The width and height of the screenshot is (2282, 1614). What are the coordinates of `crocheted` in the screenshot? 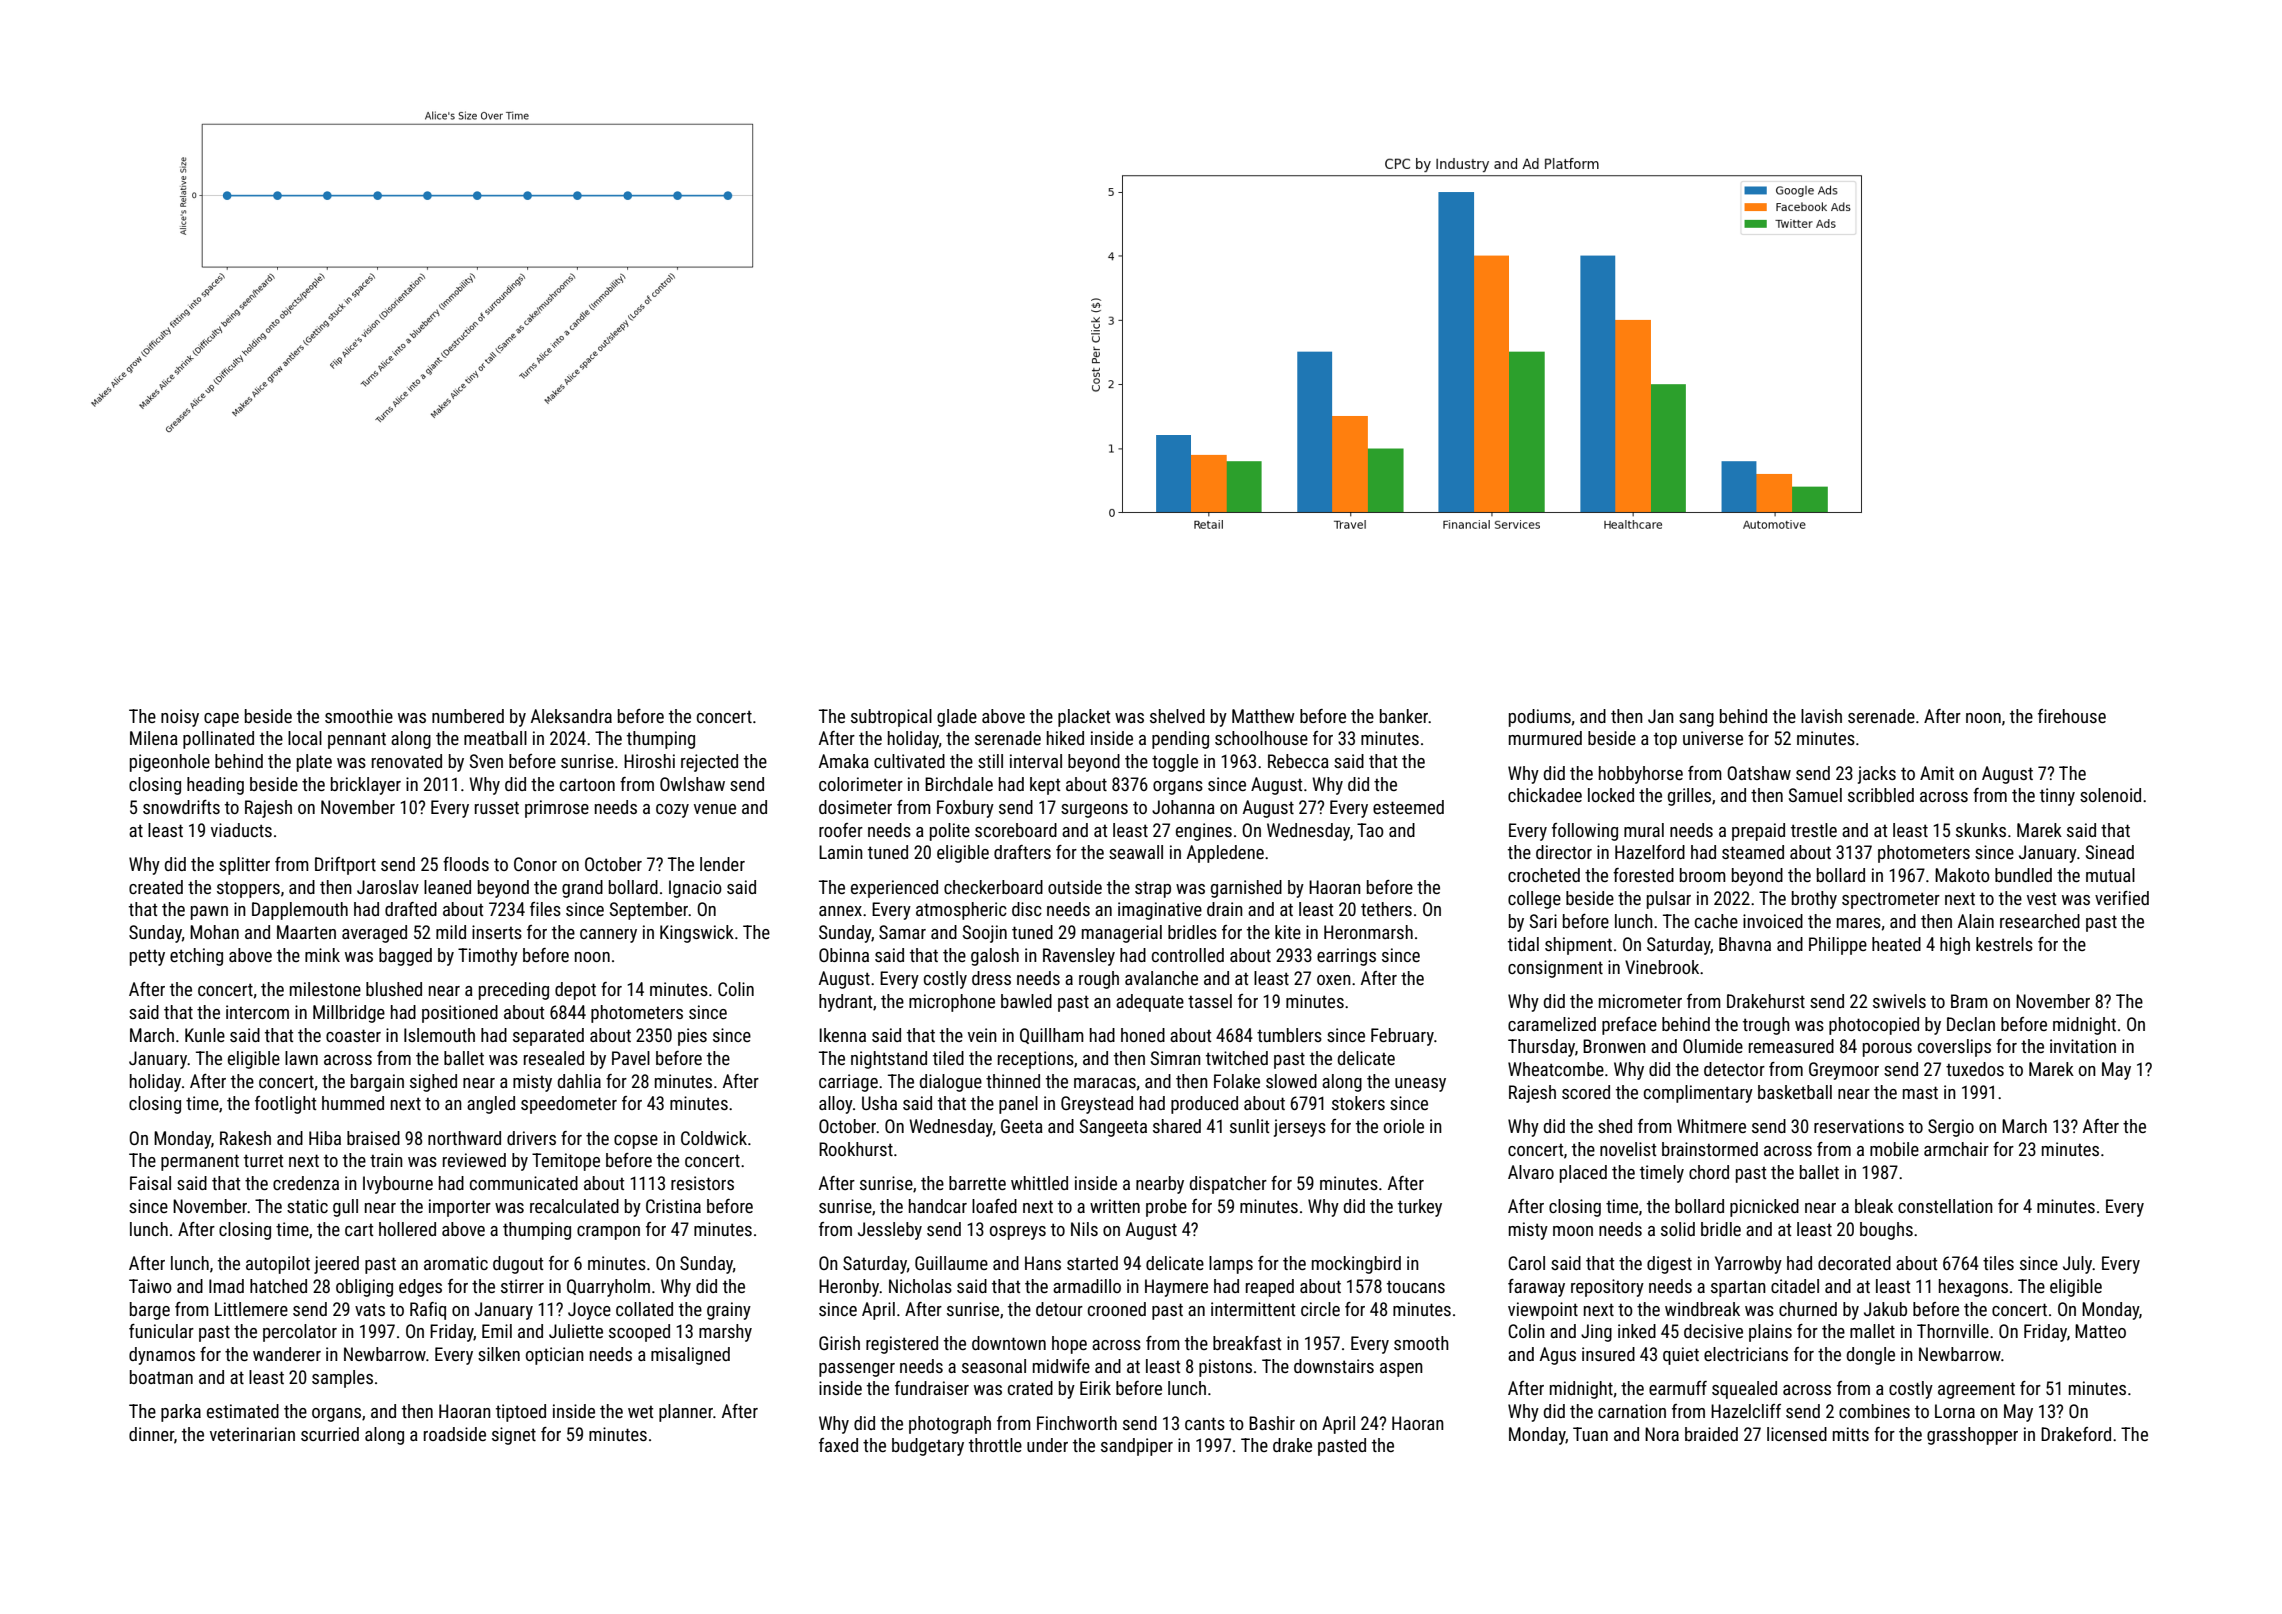 It's located at (1544, 875).
